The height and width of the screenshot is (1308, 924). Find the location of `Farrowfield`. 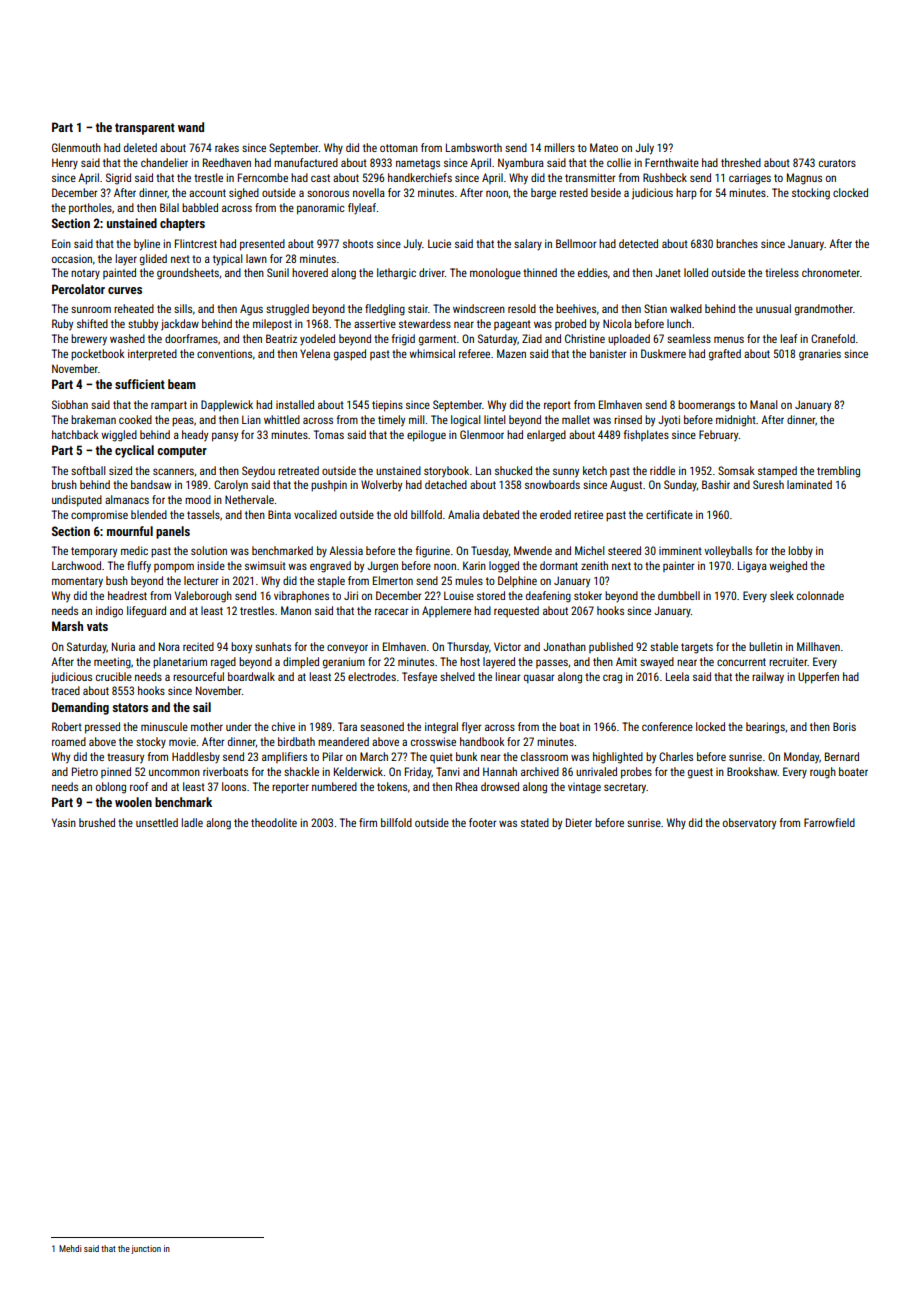

Farrowfield is located at coordinates (829, 822).
